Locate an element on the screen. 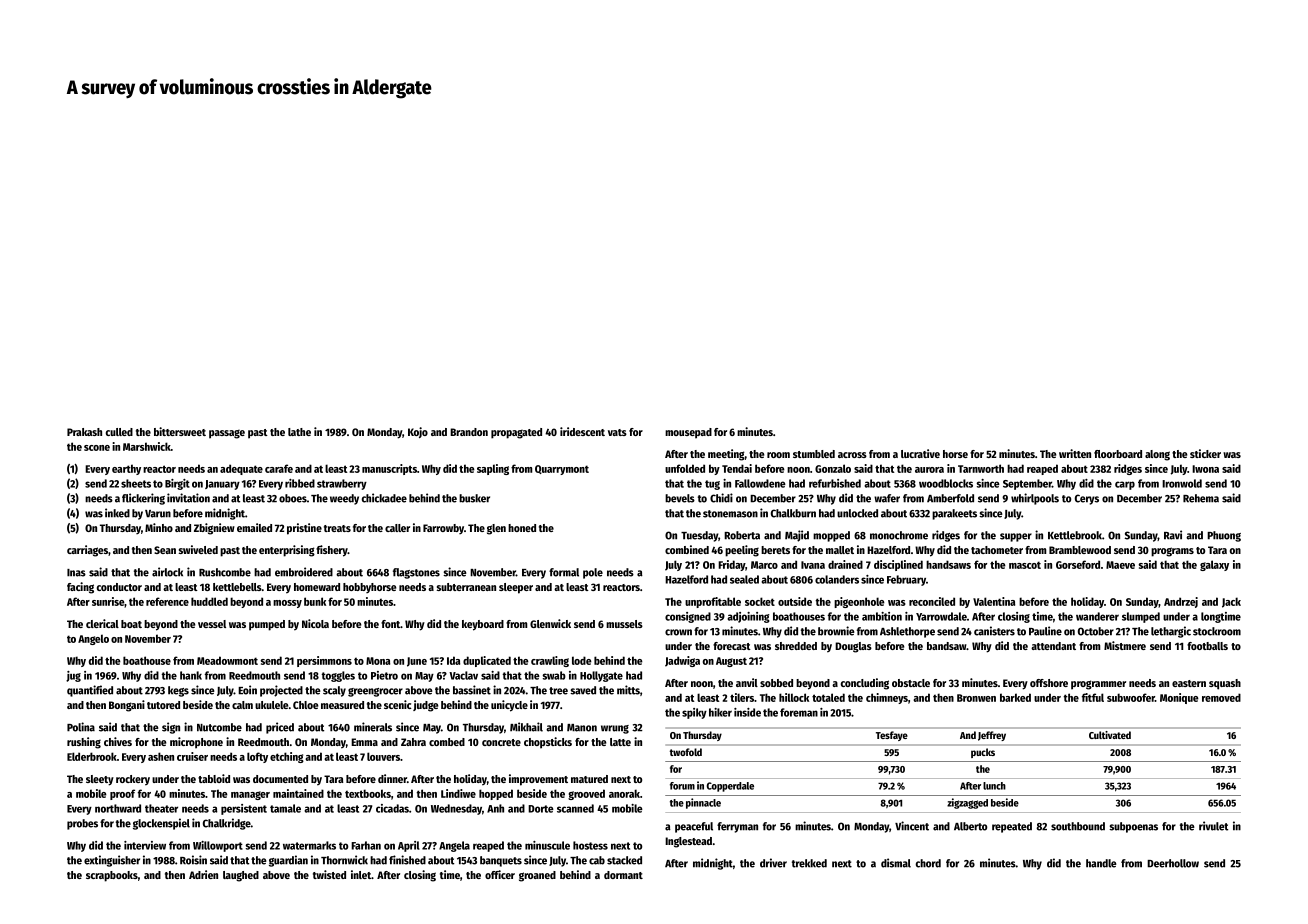 The height and width of the screenshot is (924, 1308). Quarrymont is located at coordinates (562, 470).
